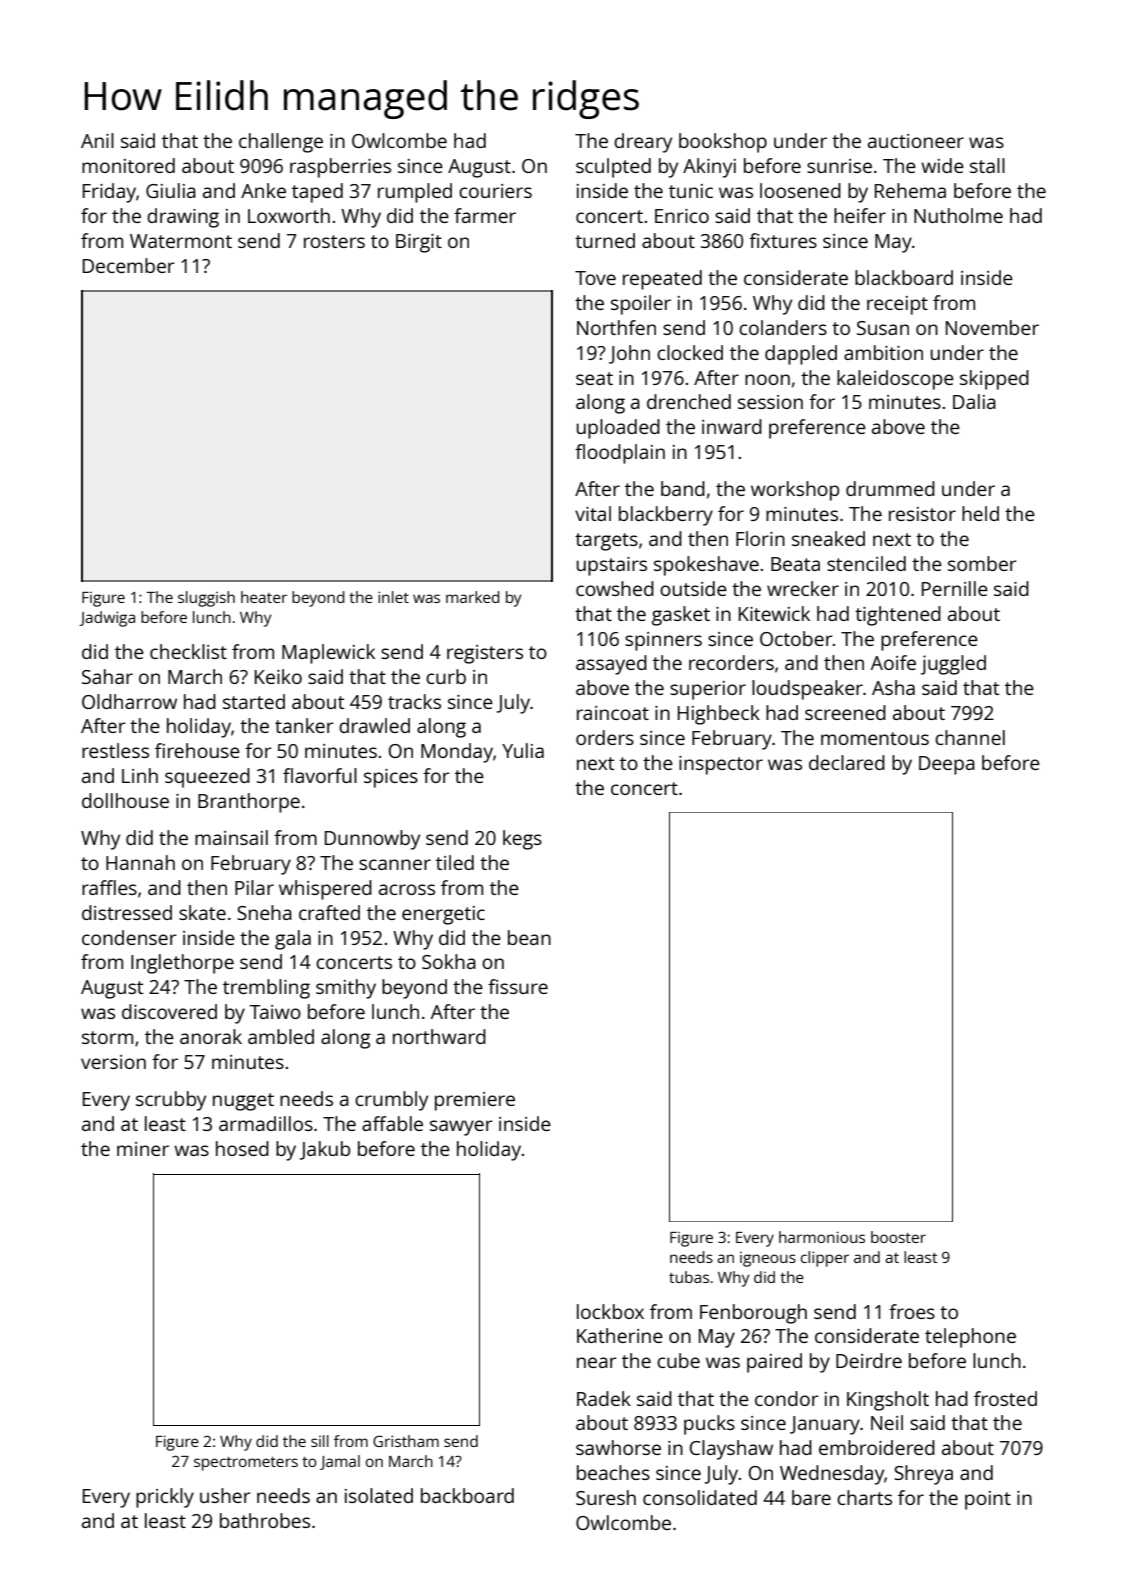  I want to click on seat, so click(594, 378).
